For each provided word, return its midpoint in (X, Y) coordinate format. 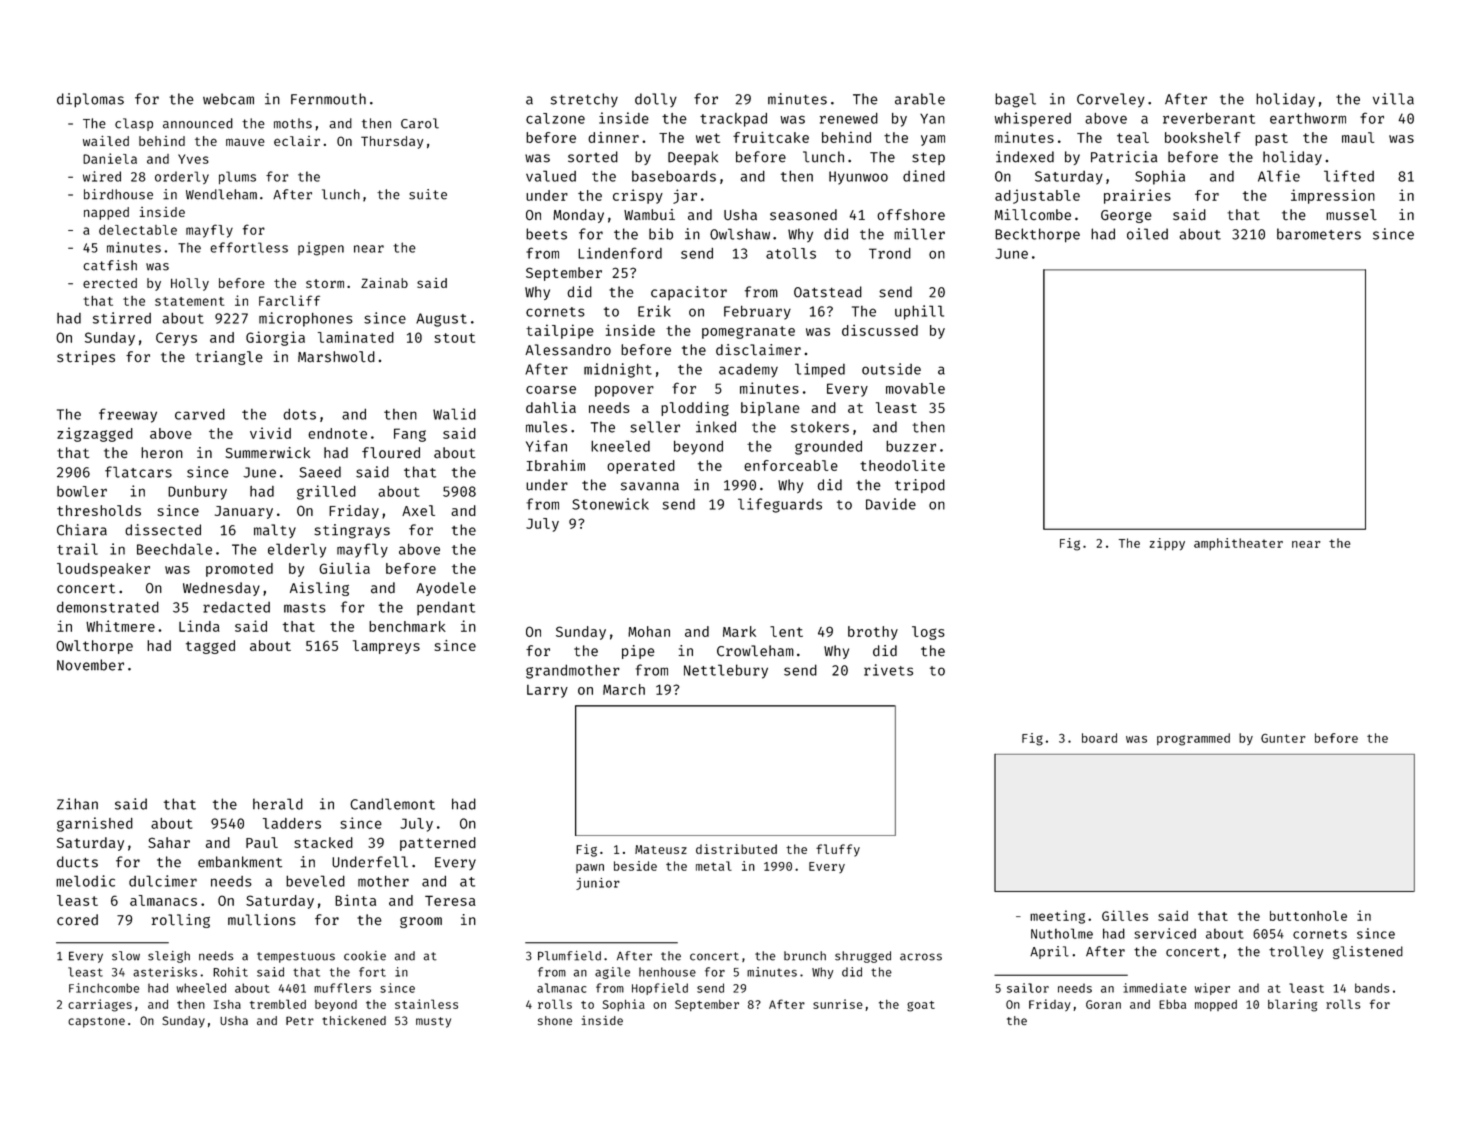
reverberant (1209, 118)
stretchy (584, 100)
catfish (110, 265)
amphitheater (1238, 544)
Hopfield (660, 989)
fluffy (838, 850)
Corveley (1111, 100)
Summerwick (268, 453)
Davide (891, 504)
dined (924, 176)
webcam (228, 99)
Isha (227, 1004)
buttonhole (1308, 916)
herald (278, 804)
